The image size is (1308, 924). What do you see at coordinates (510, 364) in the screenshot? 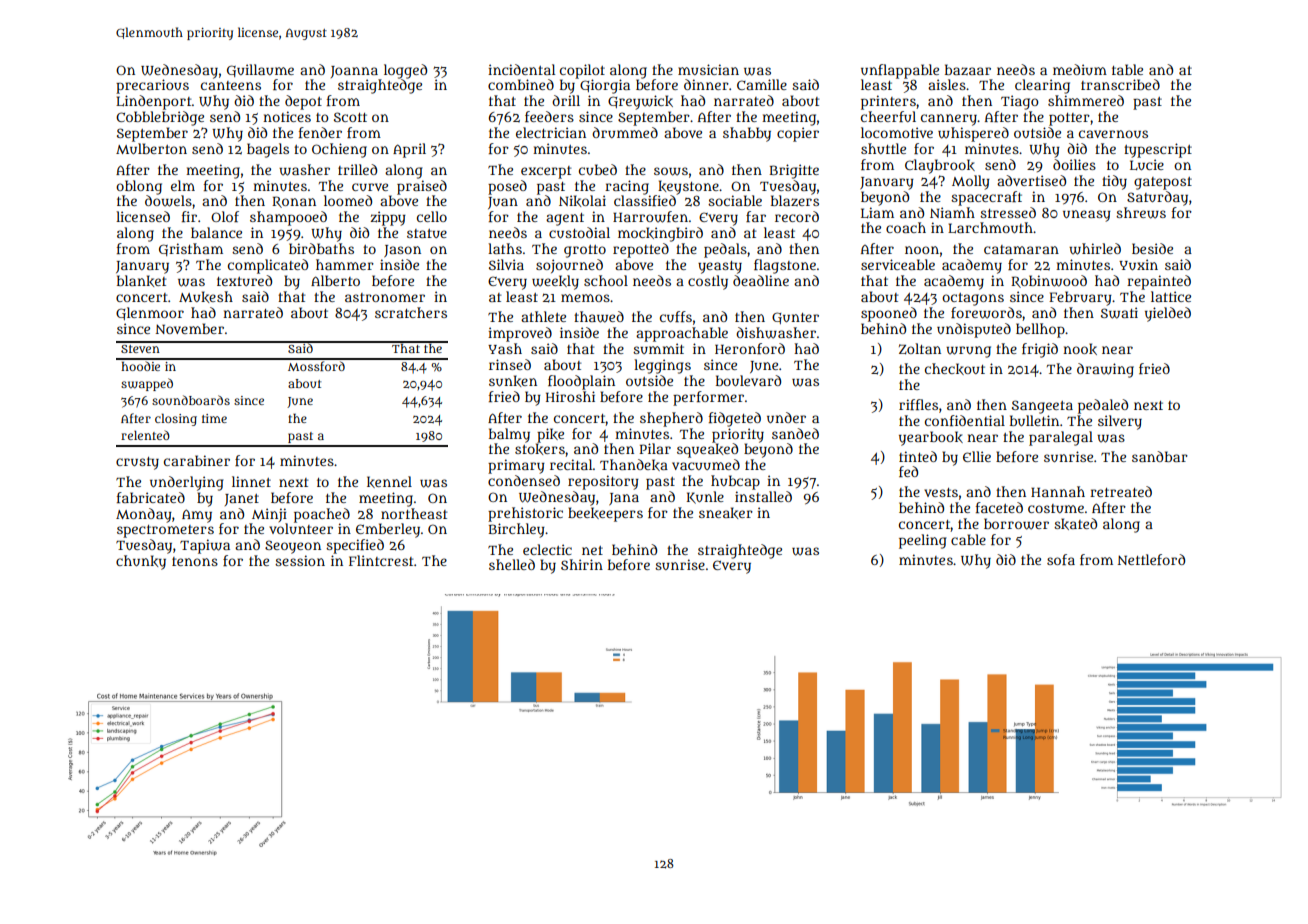
I see `rinsed` at bounding box center [510, 364].
